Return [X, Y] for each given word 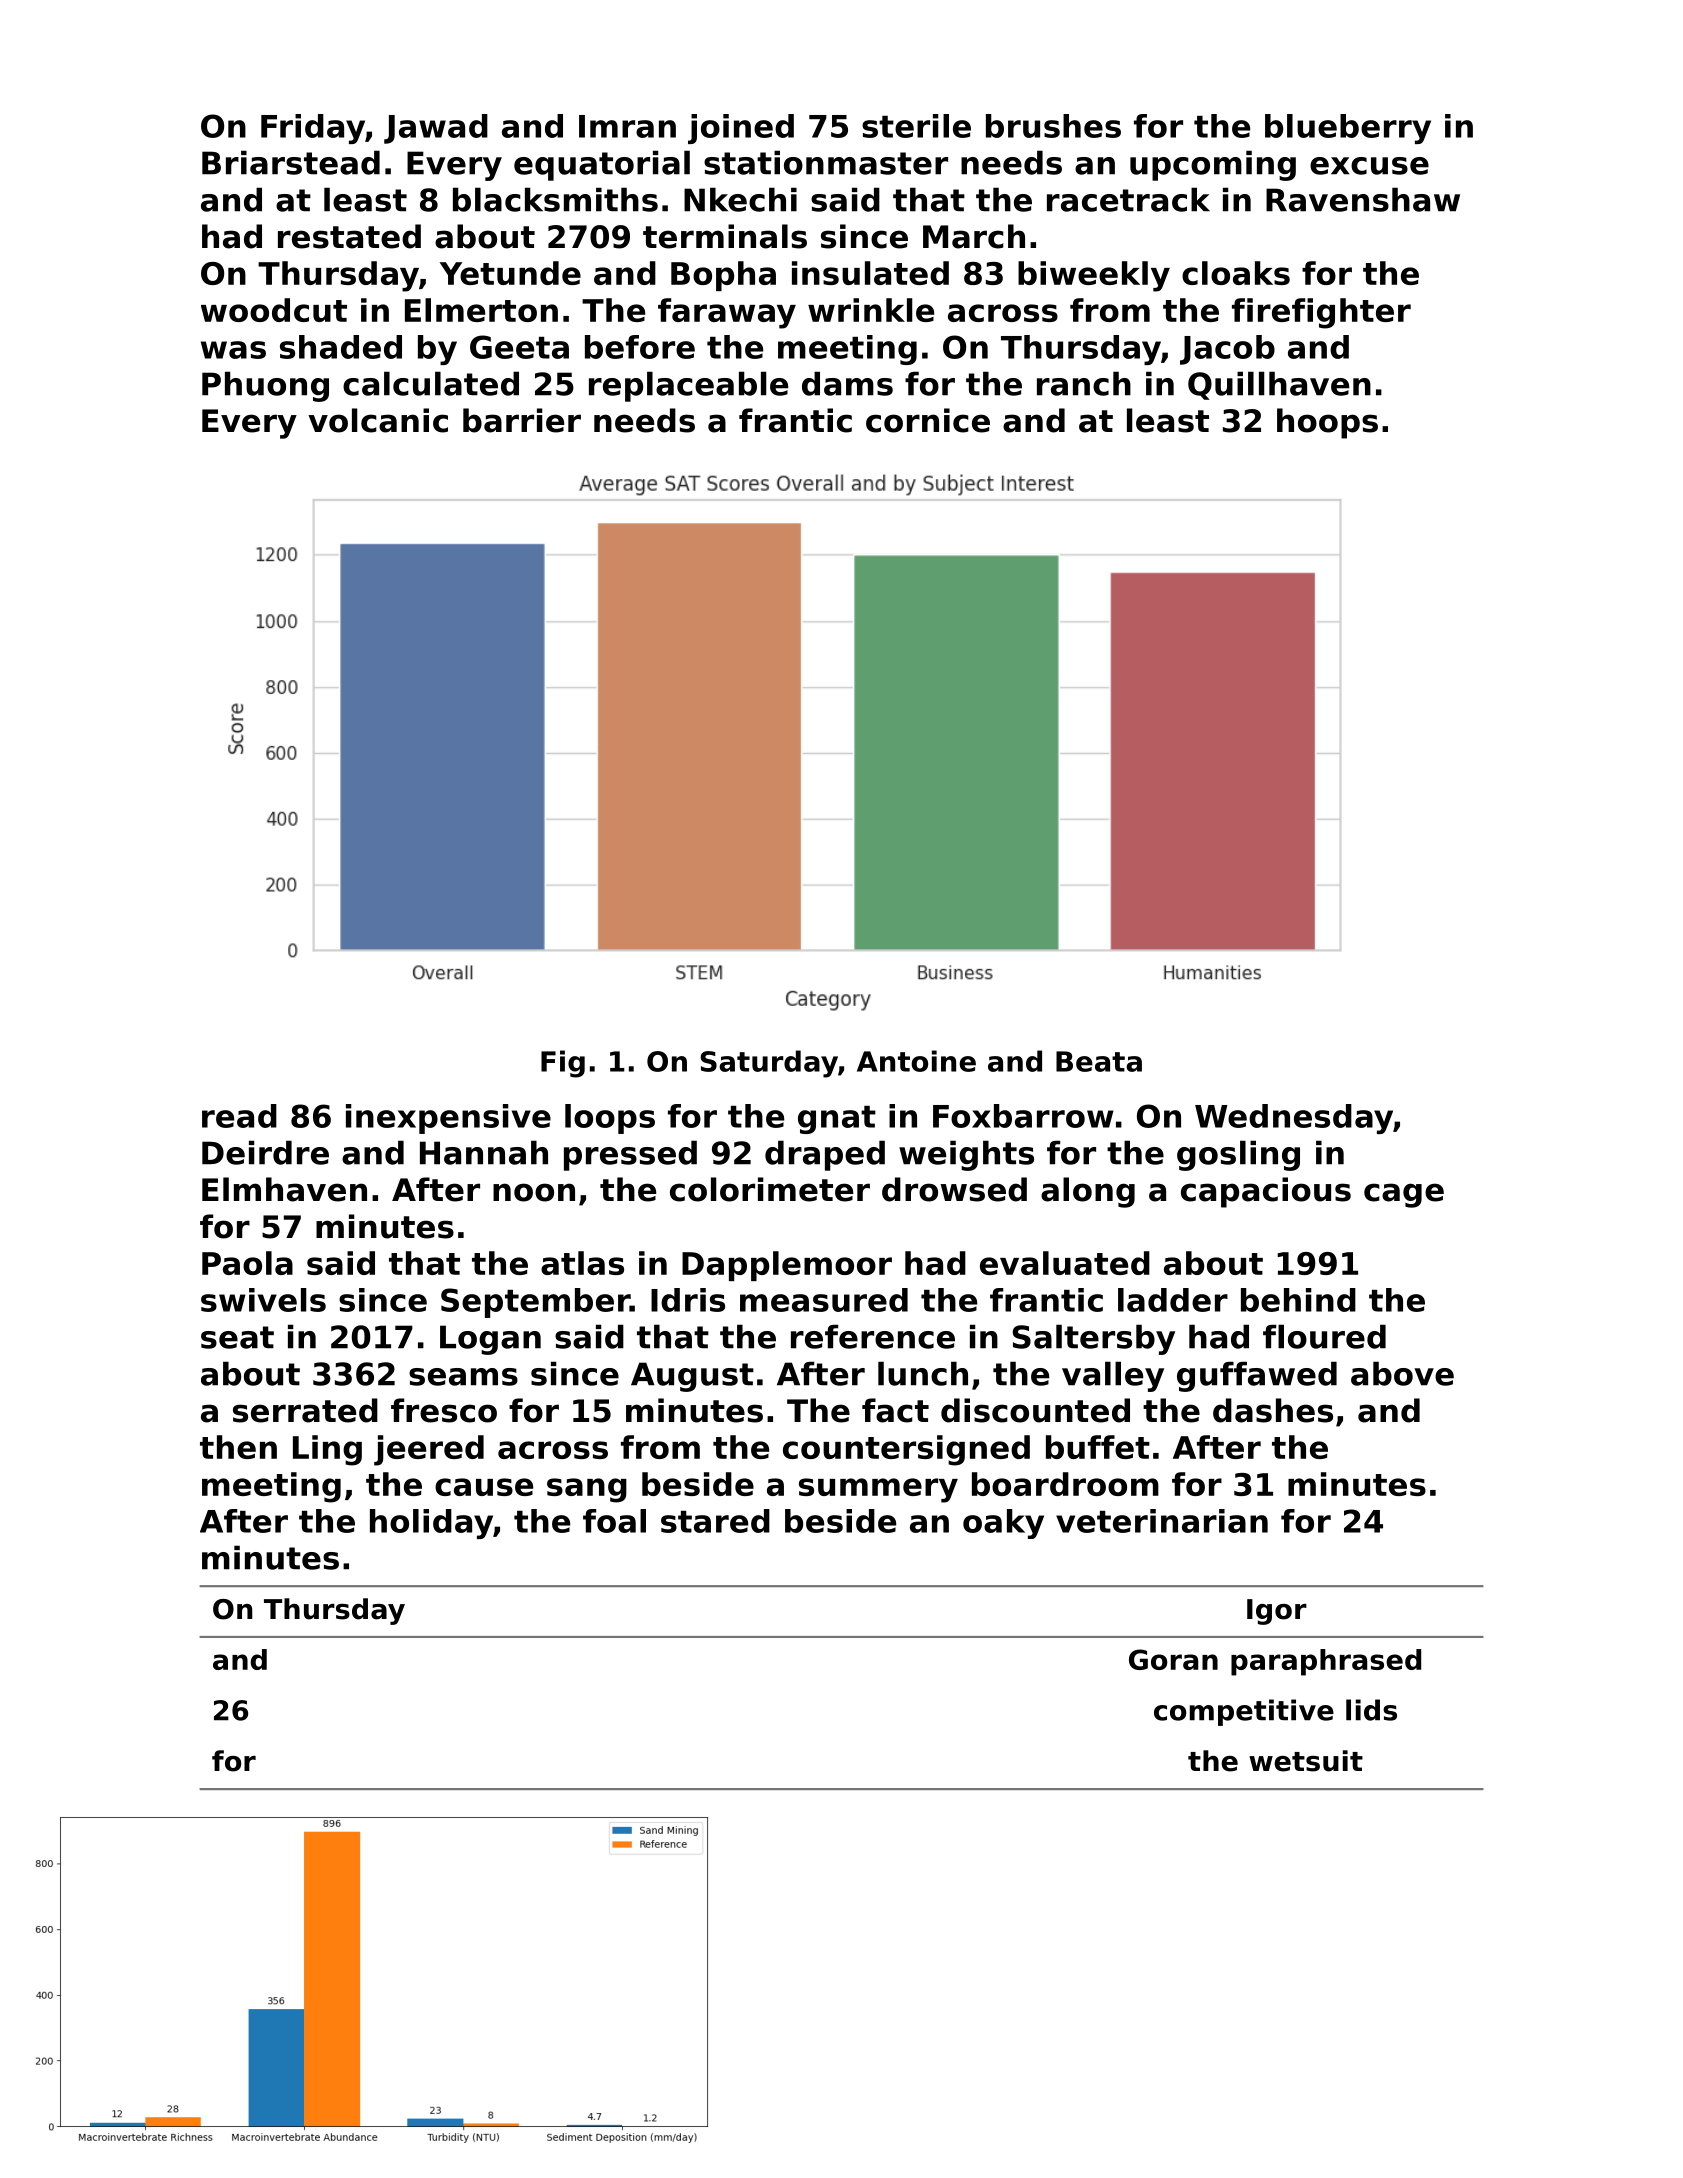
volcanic [378, 420]
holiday [431, 1524]
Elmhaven [284, 1189]
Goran [1173, 1659]
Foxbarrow [1023, 1116]
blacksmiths [555, 199]
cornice [928, 420]
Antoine [916, 1061]
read [239, 1116]
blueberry [1348, 129]
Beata [1099, 1061]
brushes [1053, 126]
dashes [1273, 1410]
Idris [688, 1300]
